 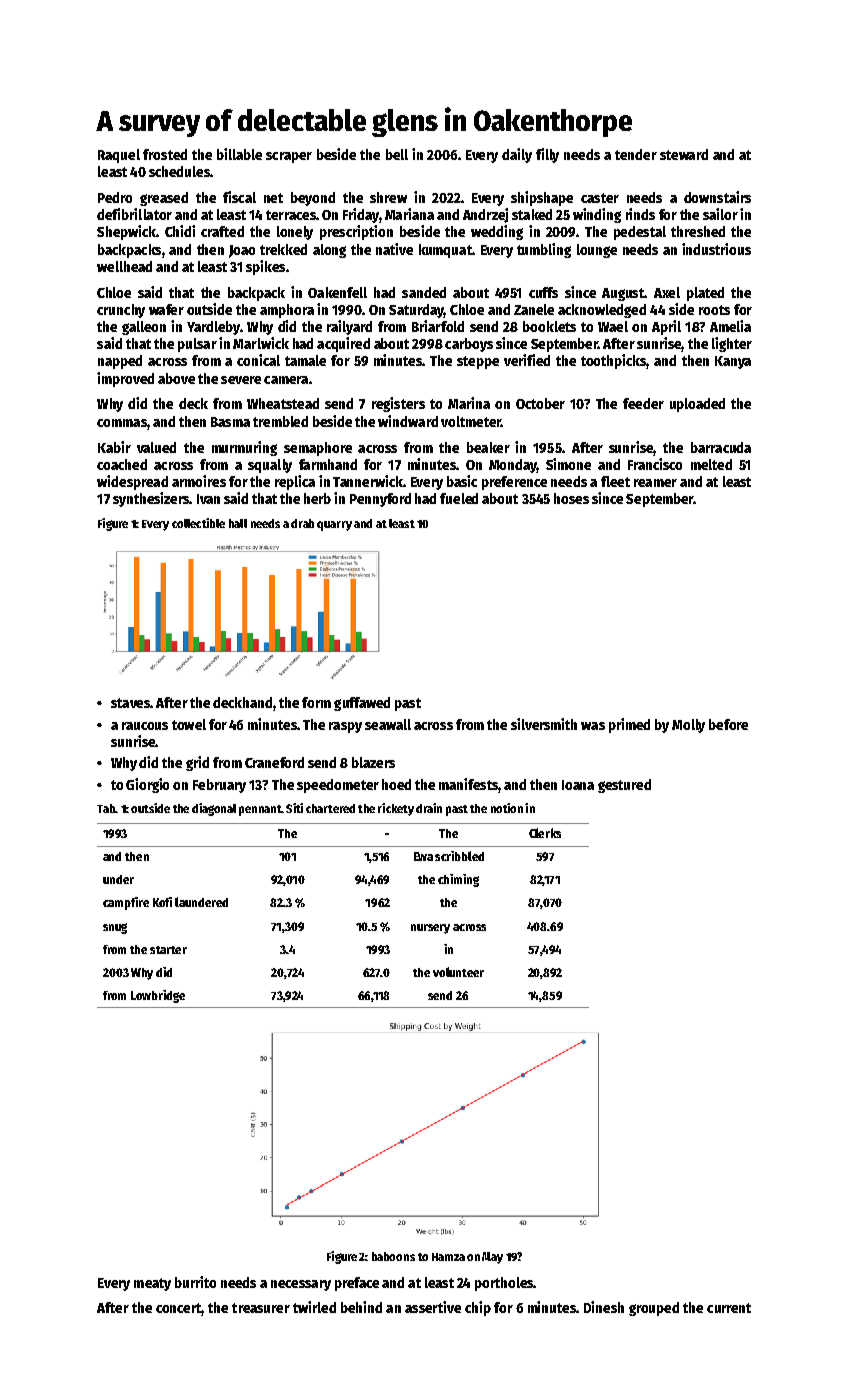 I want to click on baboons, so click(x=393, y=1256).
